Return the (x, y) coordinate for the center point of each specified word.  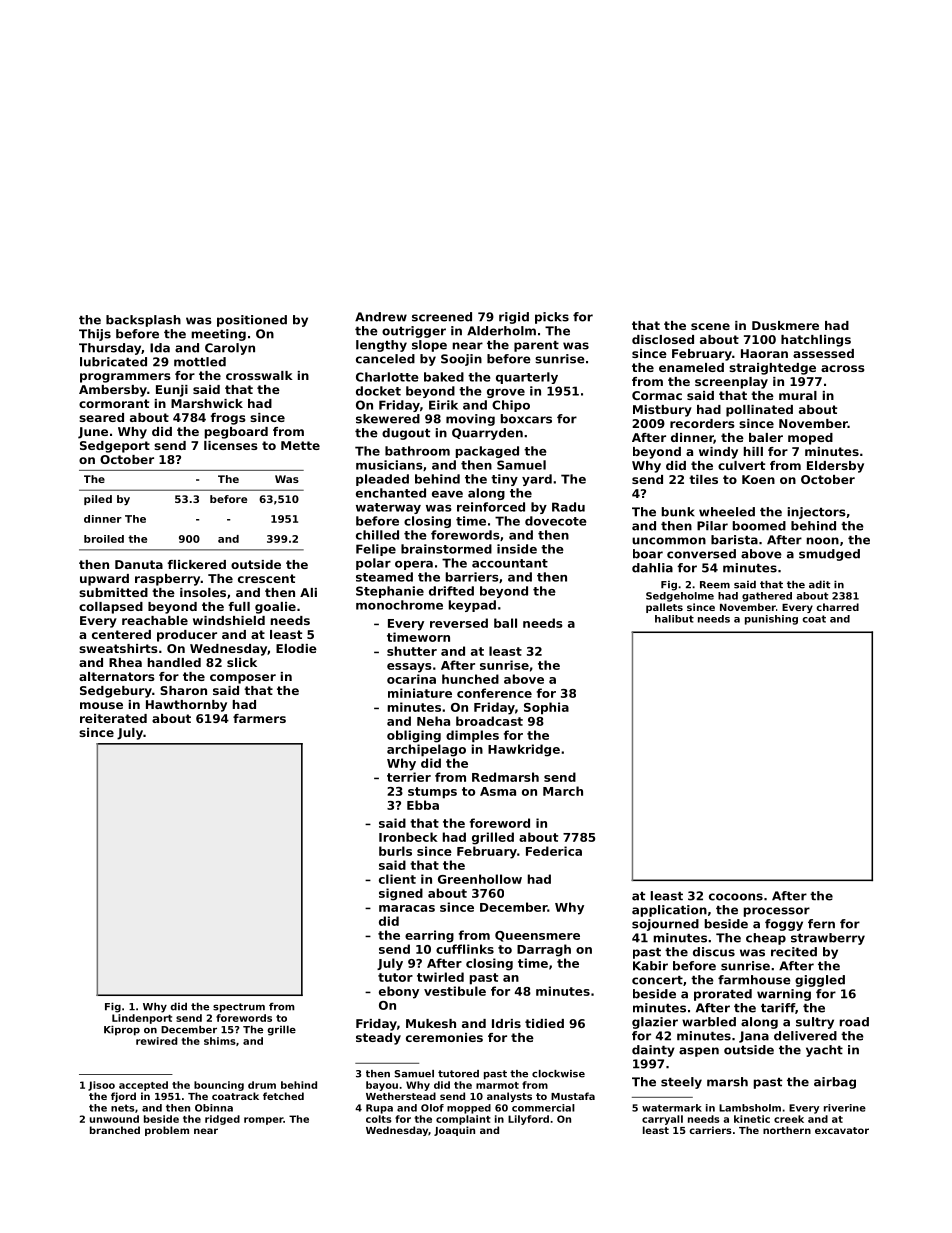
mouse (101, 705)
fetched (283, 1096)
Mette (300, 445)
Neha (433, 721)
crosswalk (259, 375)
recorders (702, 423)
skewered (388, 419)
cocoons (736, 897)
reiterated (113, 718)
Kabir (650, 966)
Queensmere (537, 936)
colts (379, 1119)
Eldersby (835, 467)
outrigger (414, 332)
